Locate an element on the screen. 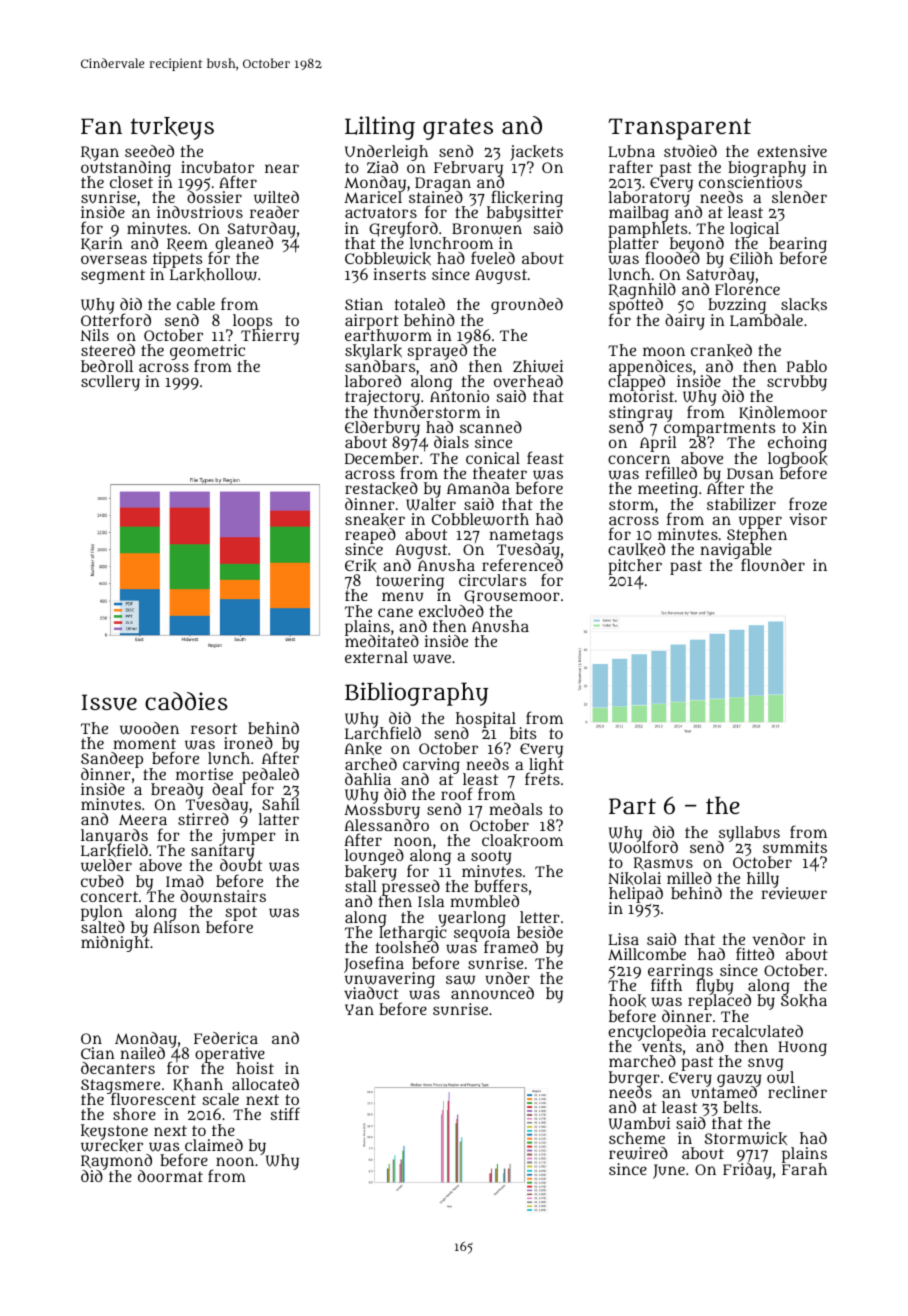  turkeys is located at coordinates (172, 128).
